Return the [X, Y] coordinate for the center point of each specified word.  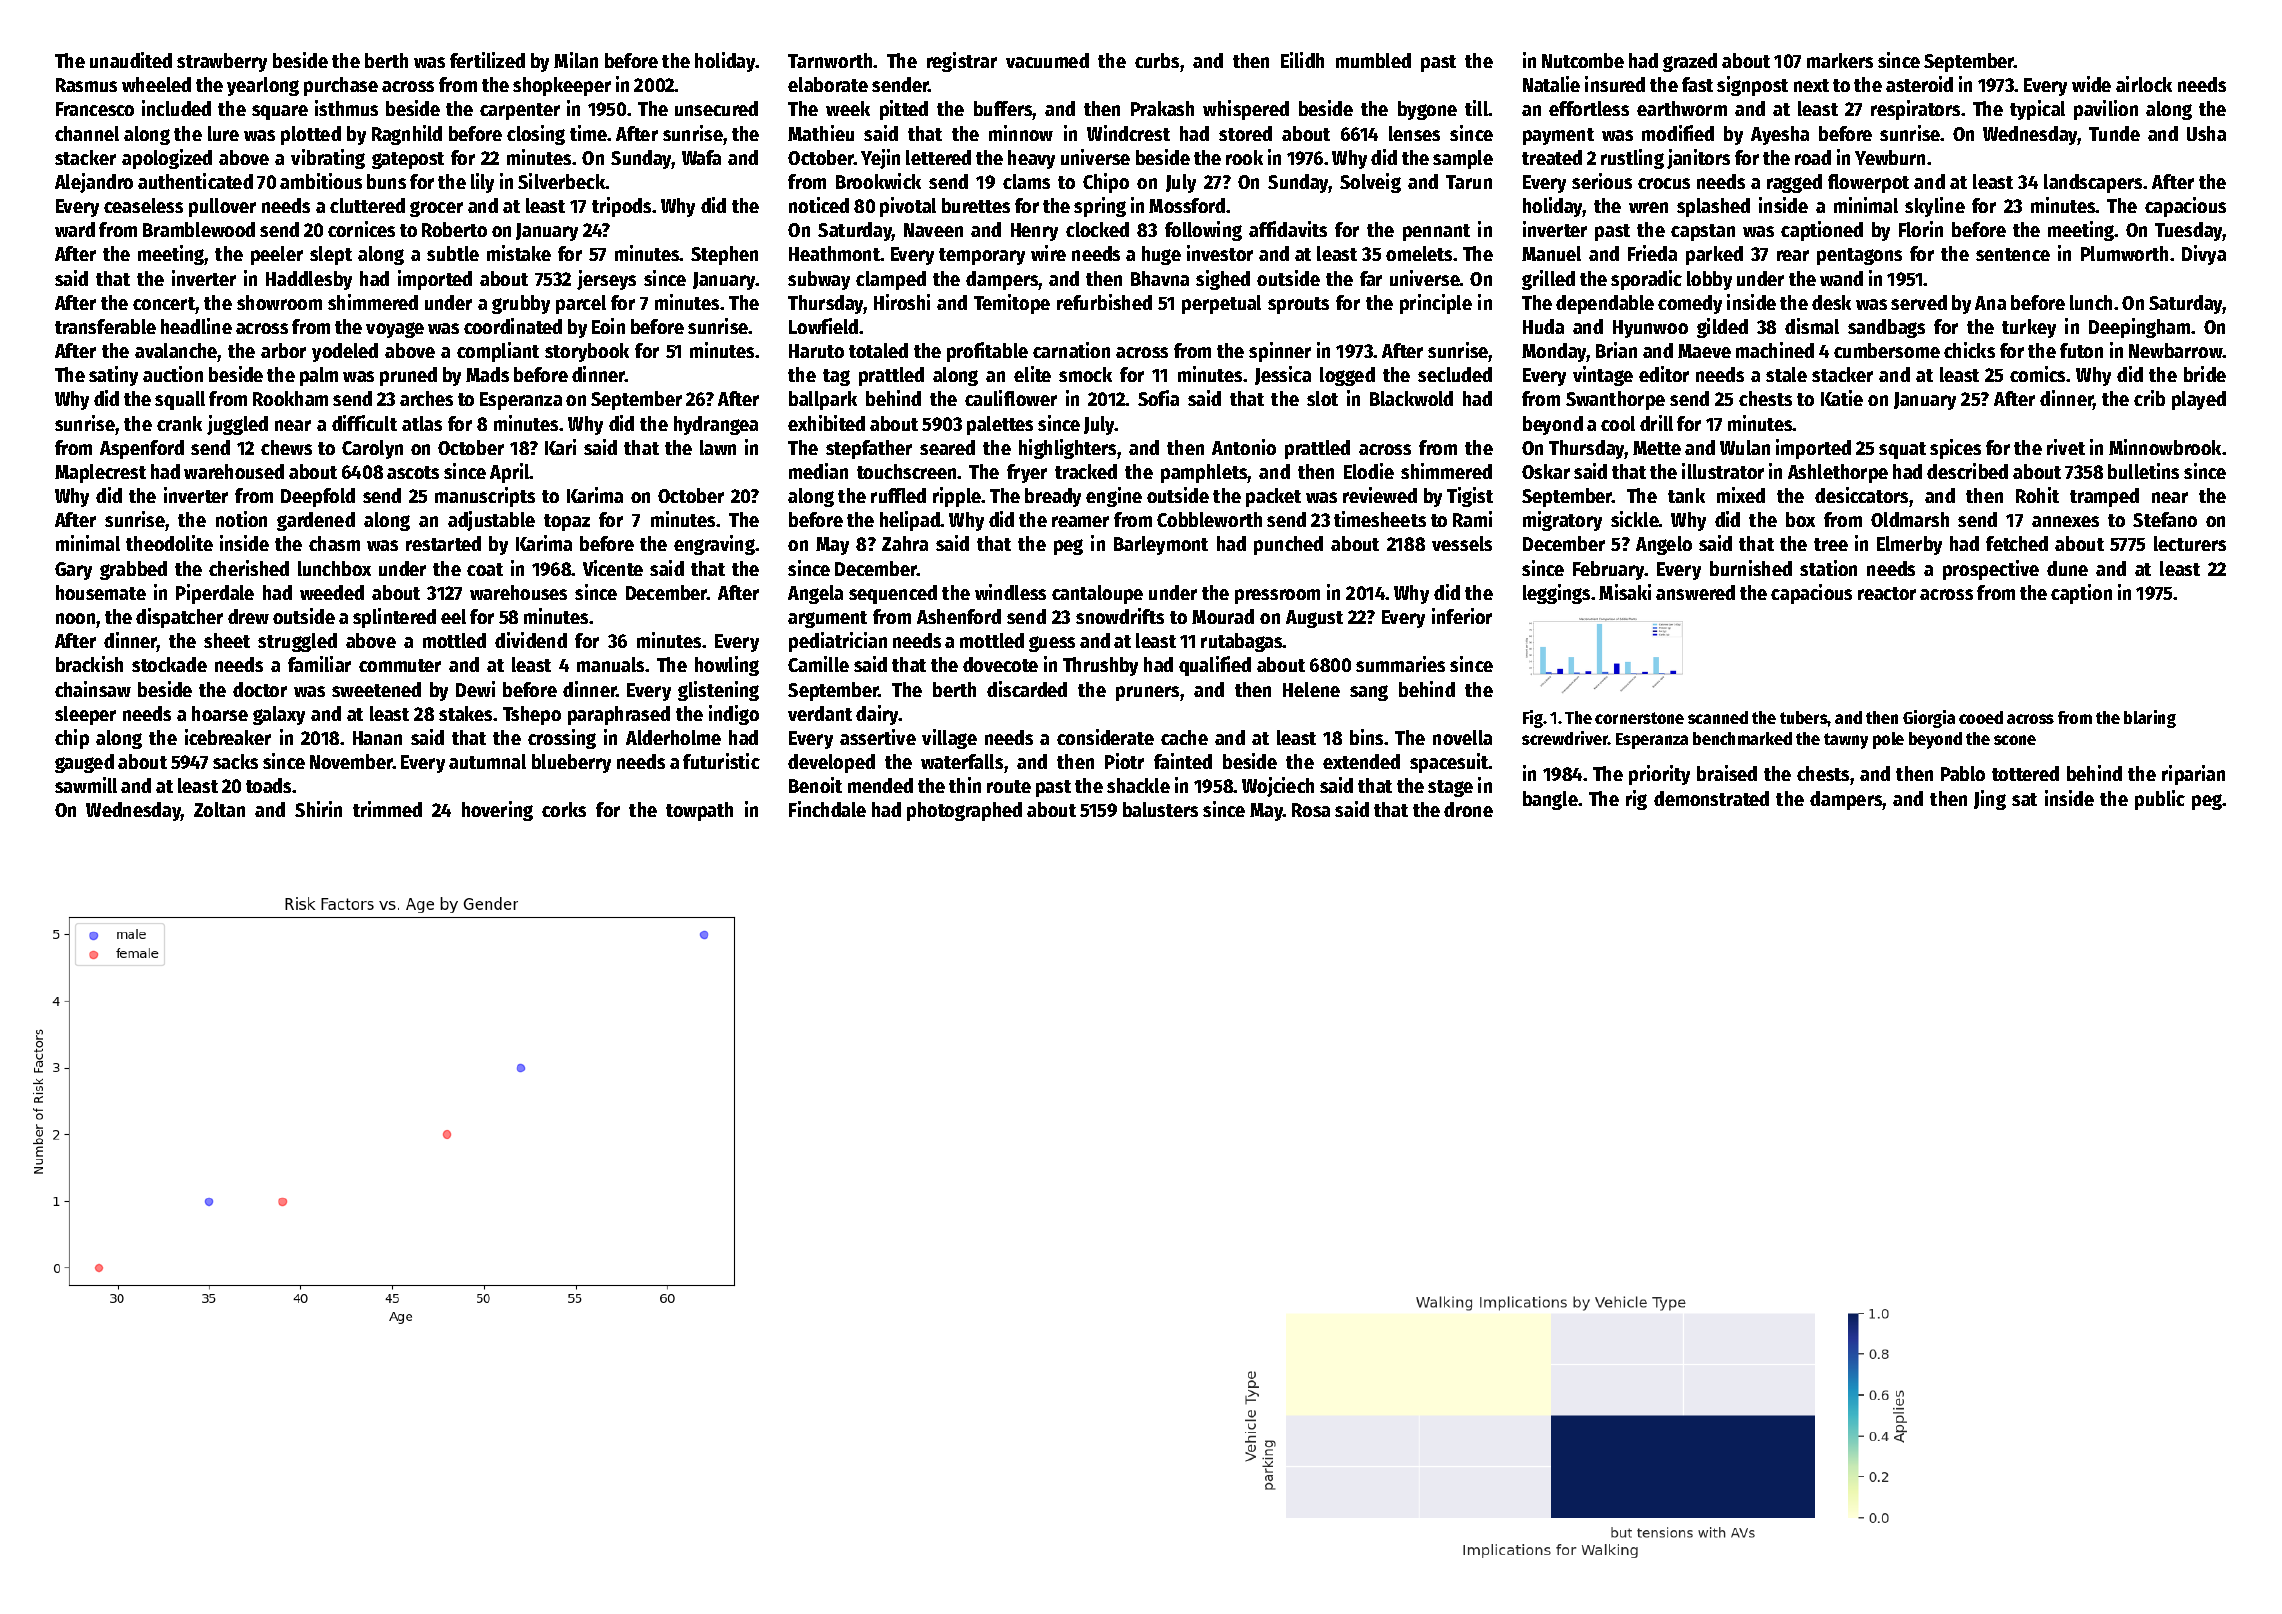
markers [1840, 60]
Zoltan [219, 809]
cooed [1981, 717]
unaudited [131, 60]
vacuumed [1047, 60]
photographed [964, 811]
